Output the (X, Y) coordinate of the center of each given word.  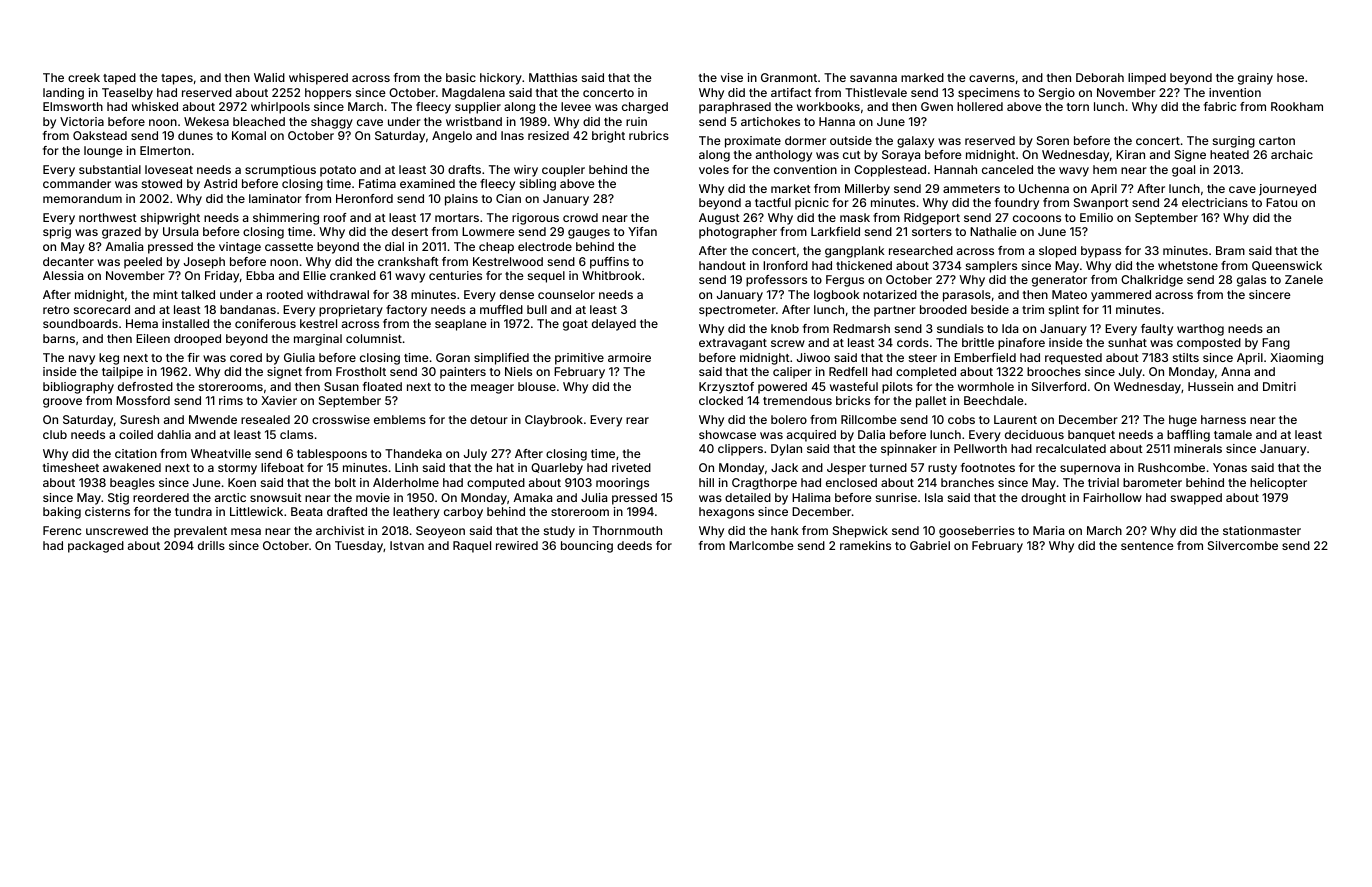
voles (714, 169)
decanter (68, 261)
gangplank (855, 252)
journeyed (1287, 190)
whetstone (1188, 265)
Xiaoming (1296, 359)
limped (1147, 79)
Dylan (786, 450)
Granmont (789, 77)
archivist (340, 530)
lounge (103, 152)
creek (84, 77)
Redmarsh (861, 328)
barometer (1152, 482)
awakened (132, 467)
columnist (374, 338)
